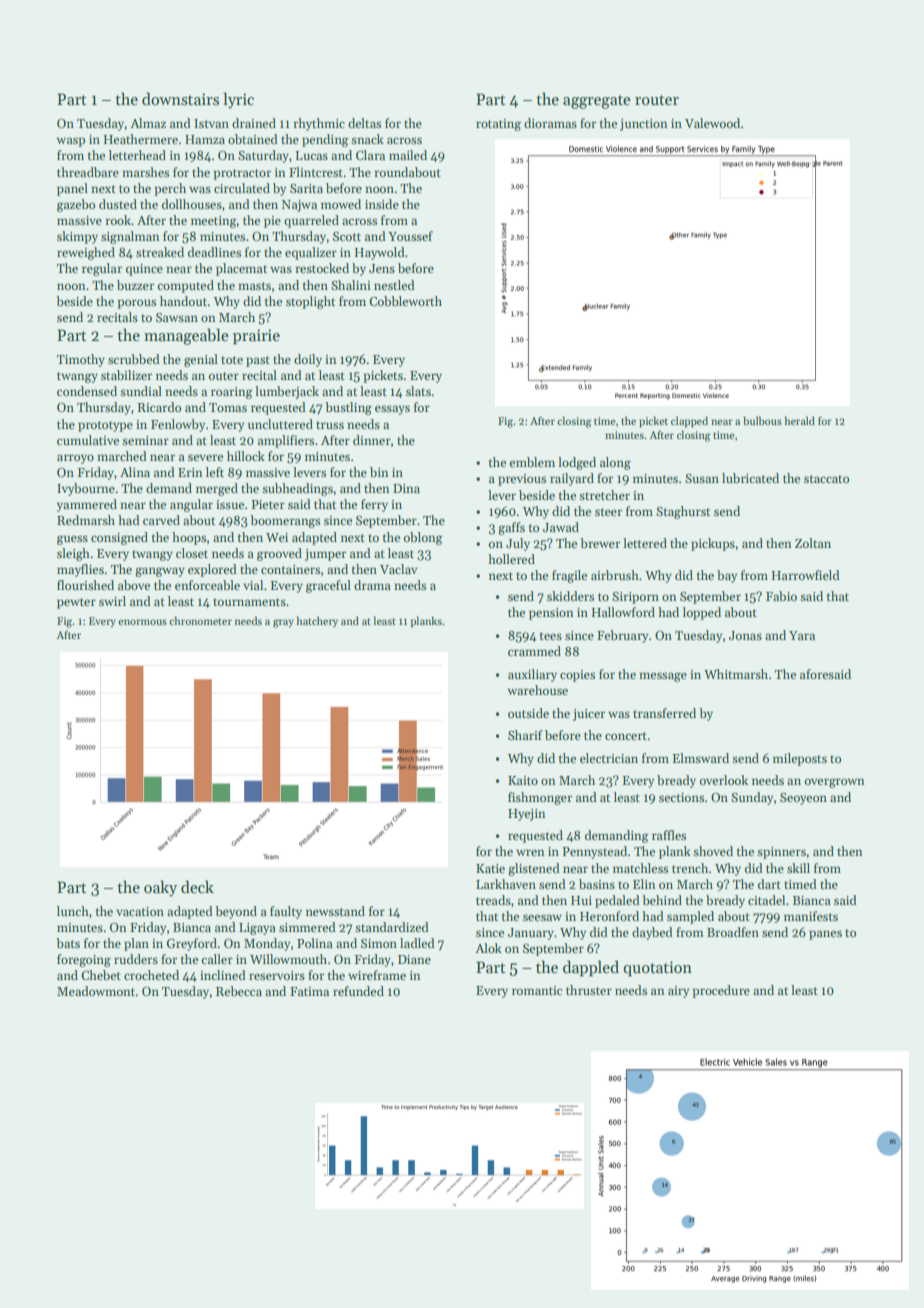 Image resolution: width=924 pixels, height=1308 pixels. I want to click on shoved, so click(713, 851).
